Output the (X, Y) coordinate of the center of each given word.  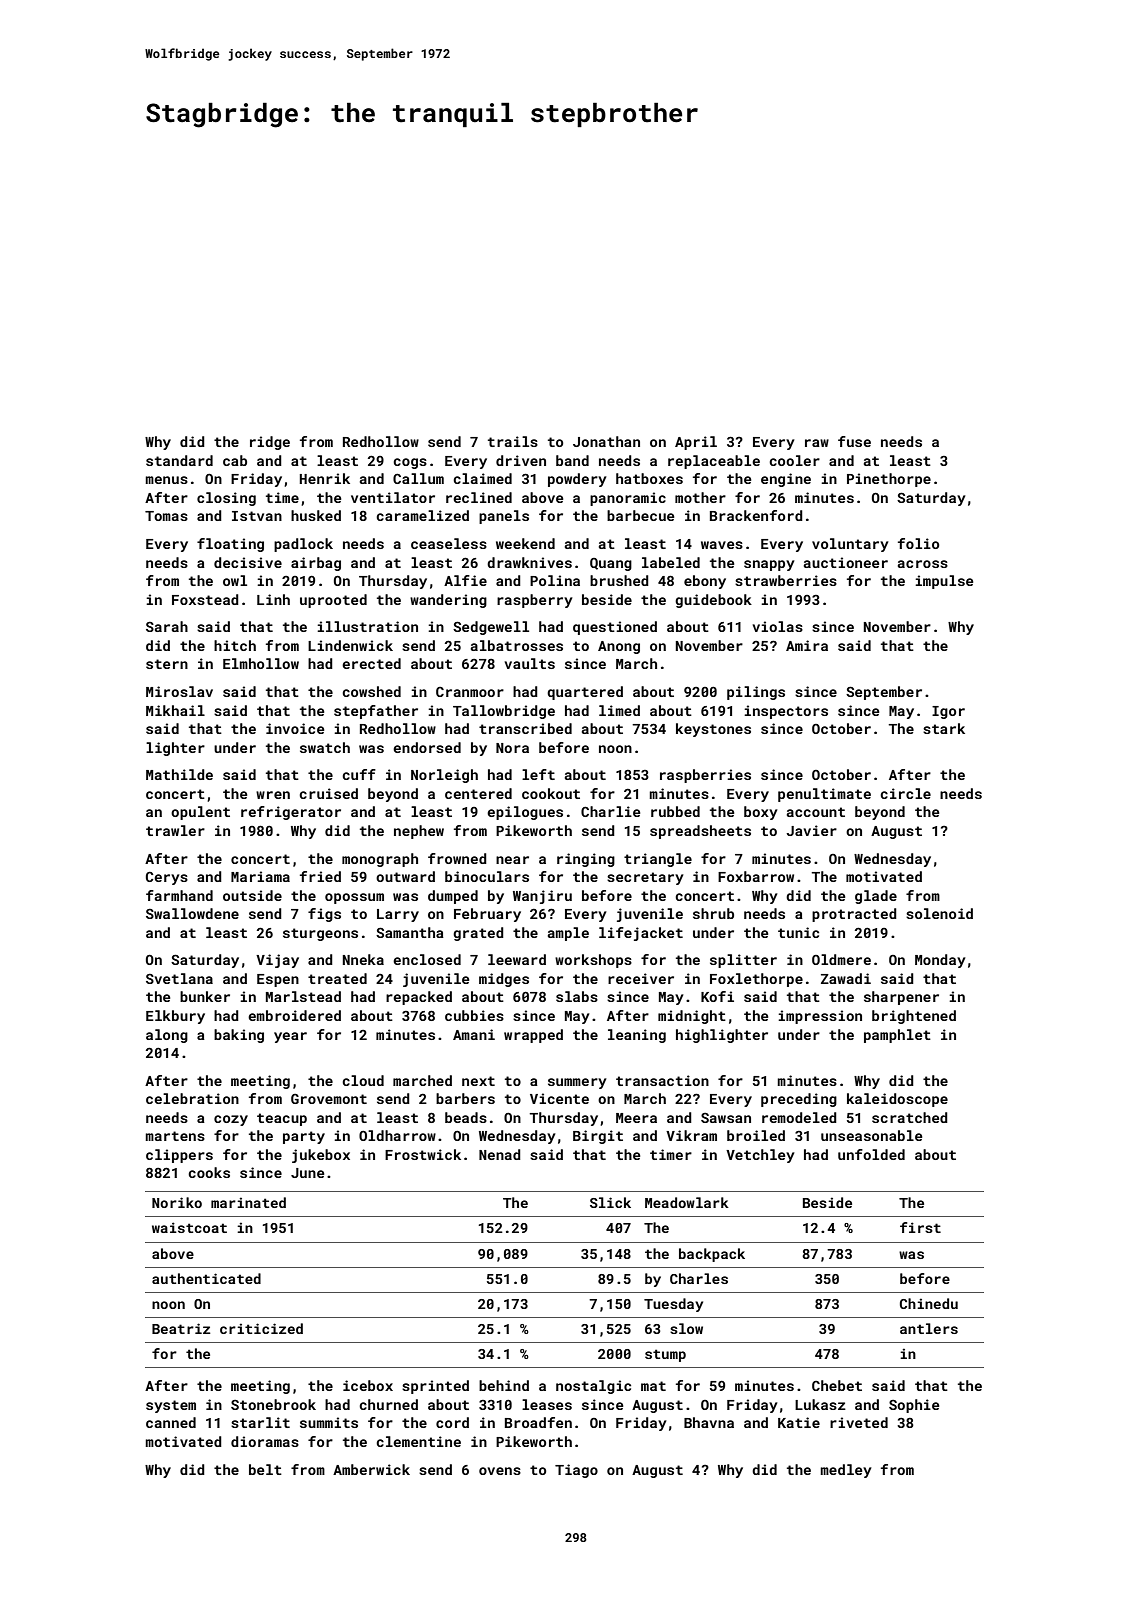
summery (577, 1083)
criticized (261, 1328)
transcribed (525, 728)
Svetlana (179, 978)
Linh (273, 599)
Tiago (576, 1471)
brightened (914, 1017)
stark (944, 728)
